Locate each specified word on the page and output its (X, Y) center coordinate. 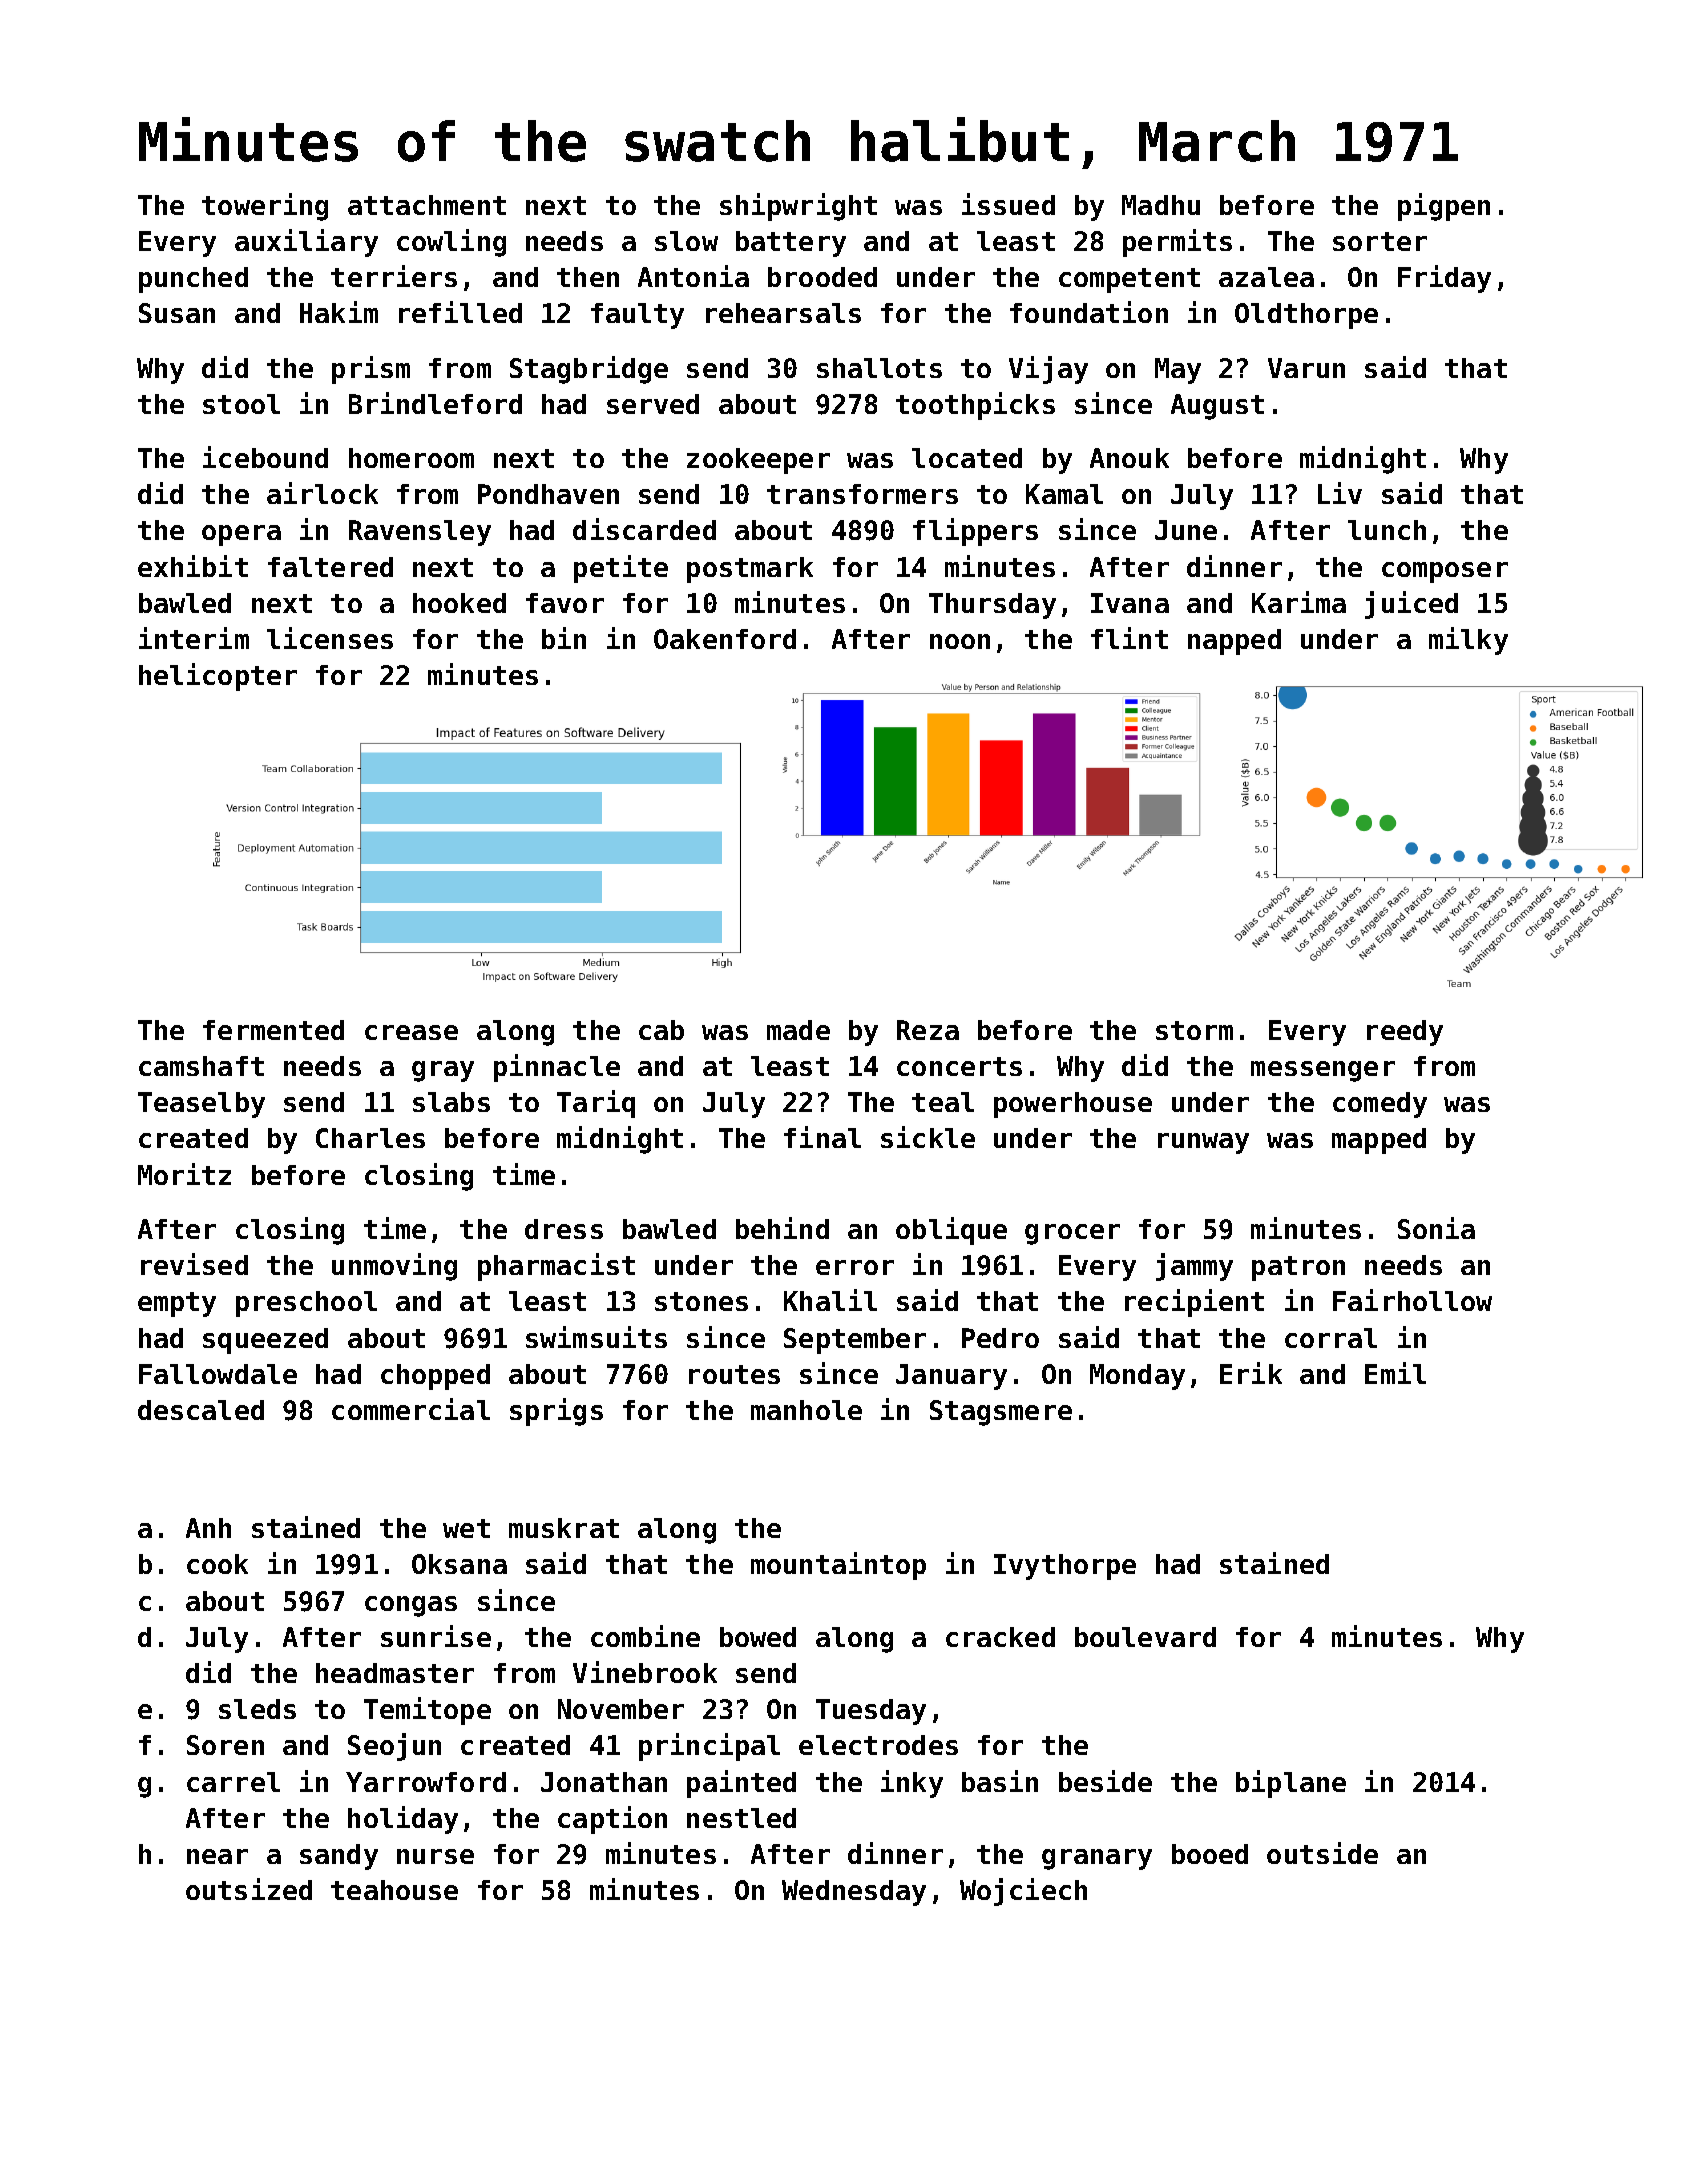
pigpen (1444, 207)
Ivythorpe (1065, 1567)
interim (194, 638)
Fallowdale (218, 1374)
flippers (975, 532)
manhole (806, 1410)
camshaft (201, 1066)
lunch (1387, 530)
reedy (1405, 1033)
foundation (1089, 312)
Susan (177, 313)
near (217, 1856)
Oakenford (725, 639)
